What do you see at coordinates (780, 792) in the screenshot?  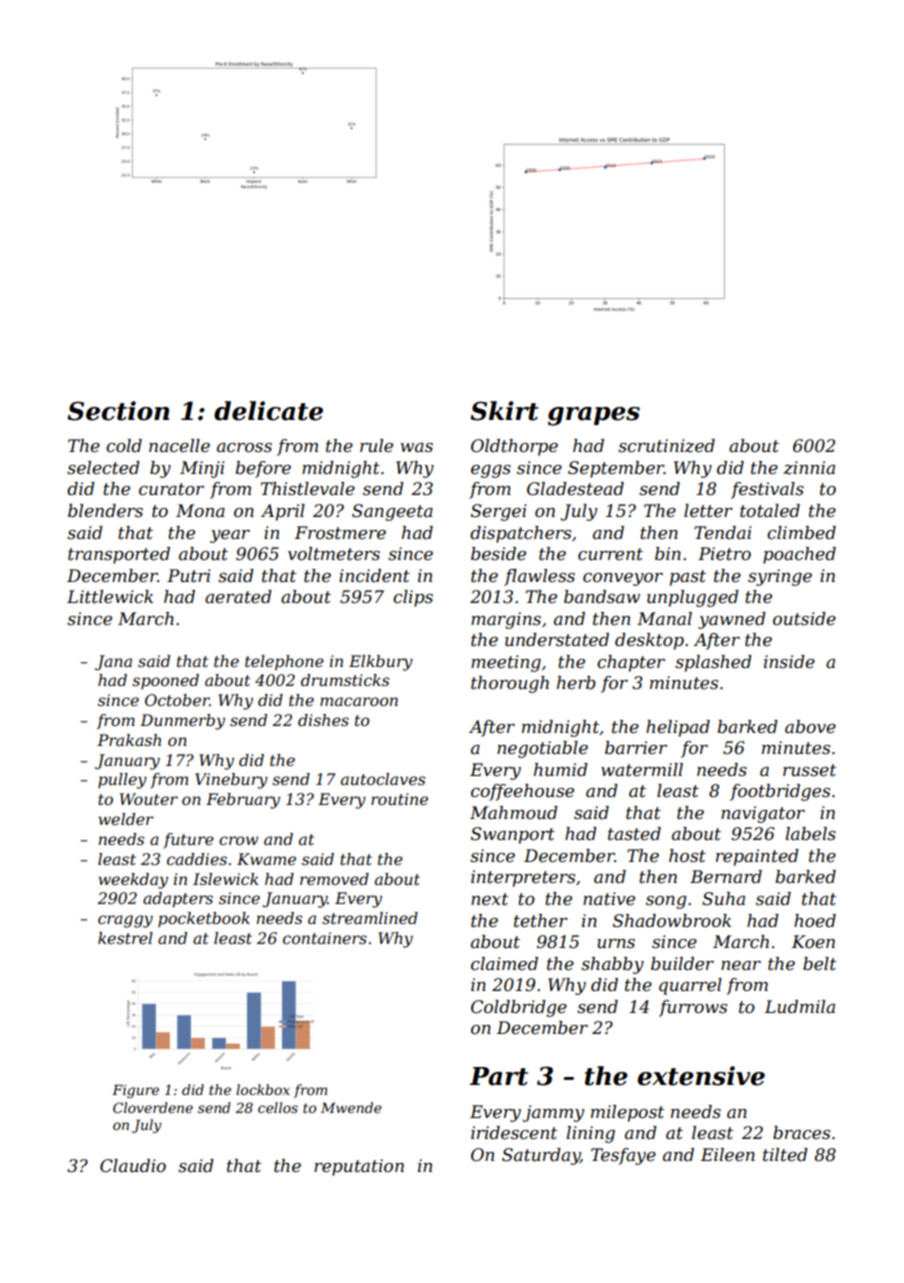 I see `footbridges` at bounding box center [780, 792].
